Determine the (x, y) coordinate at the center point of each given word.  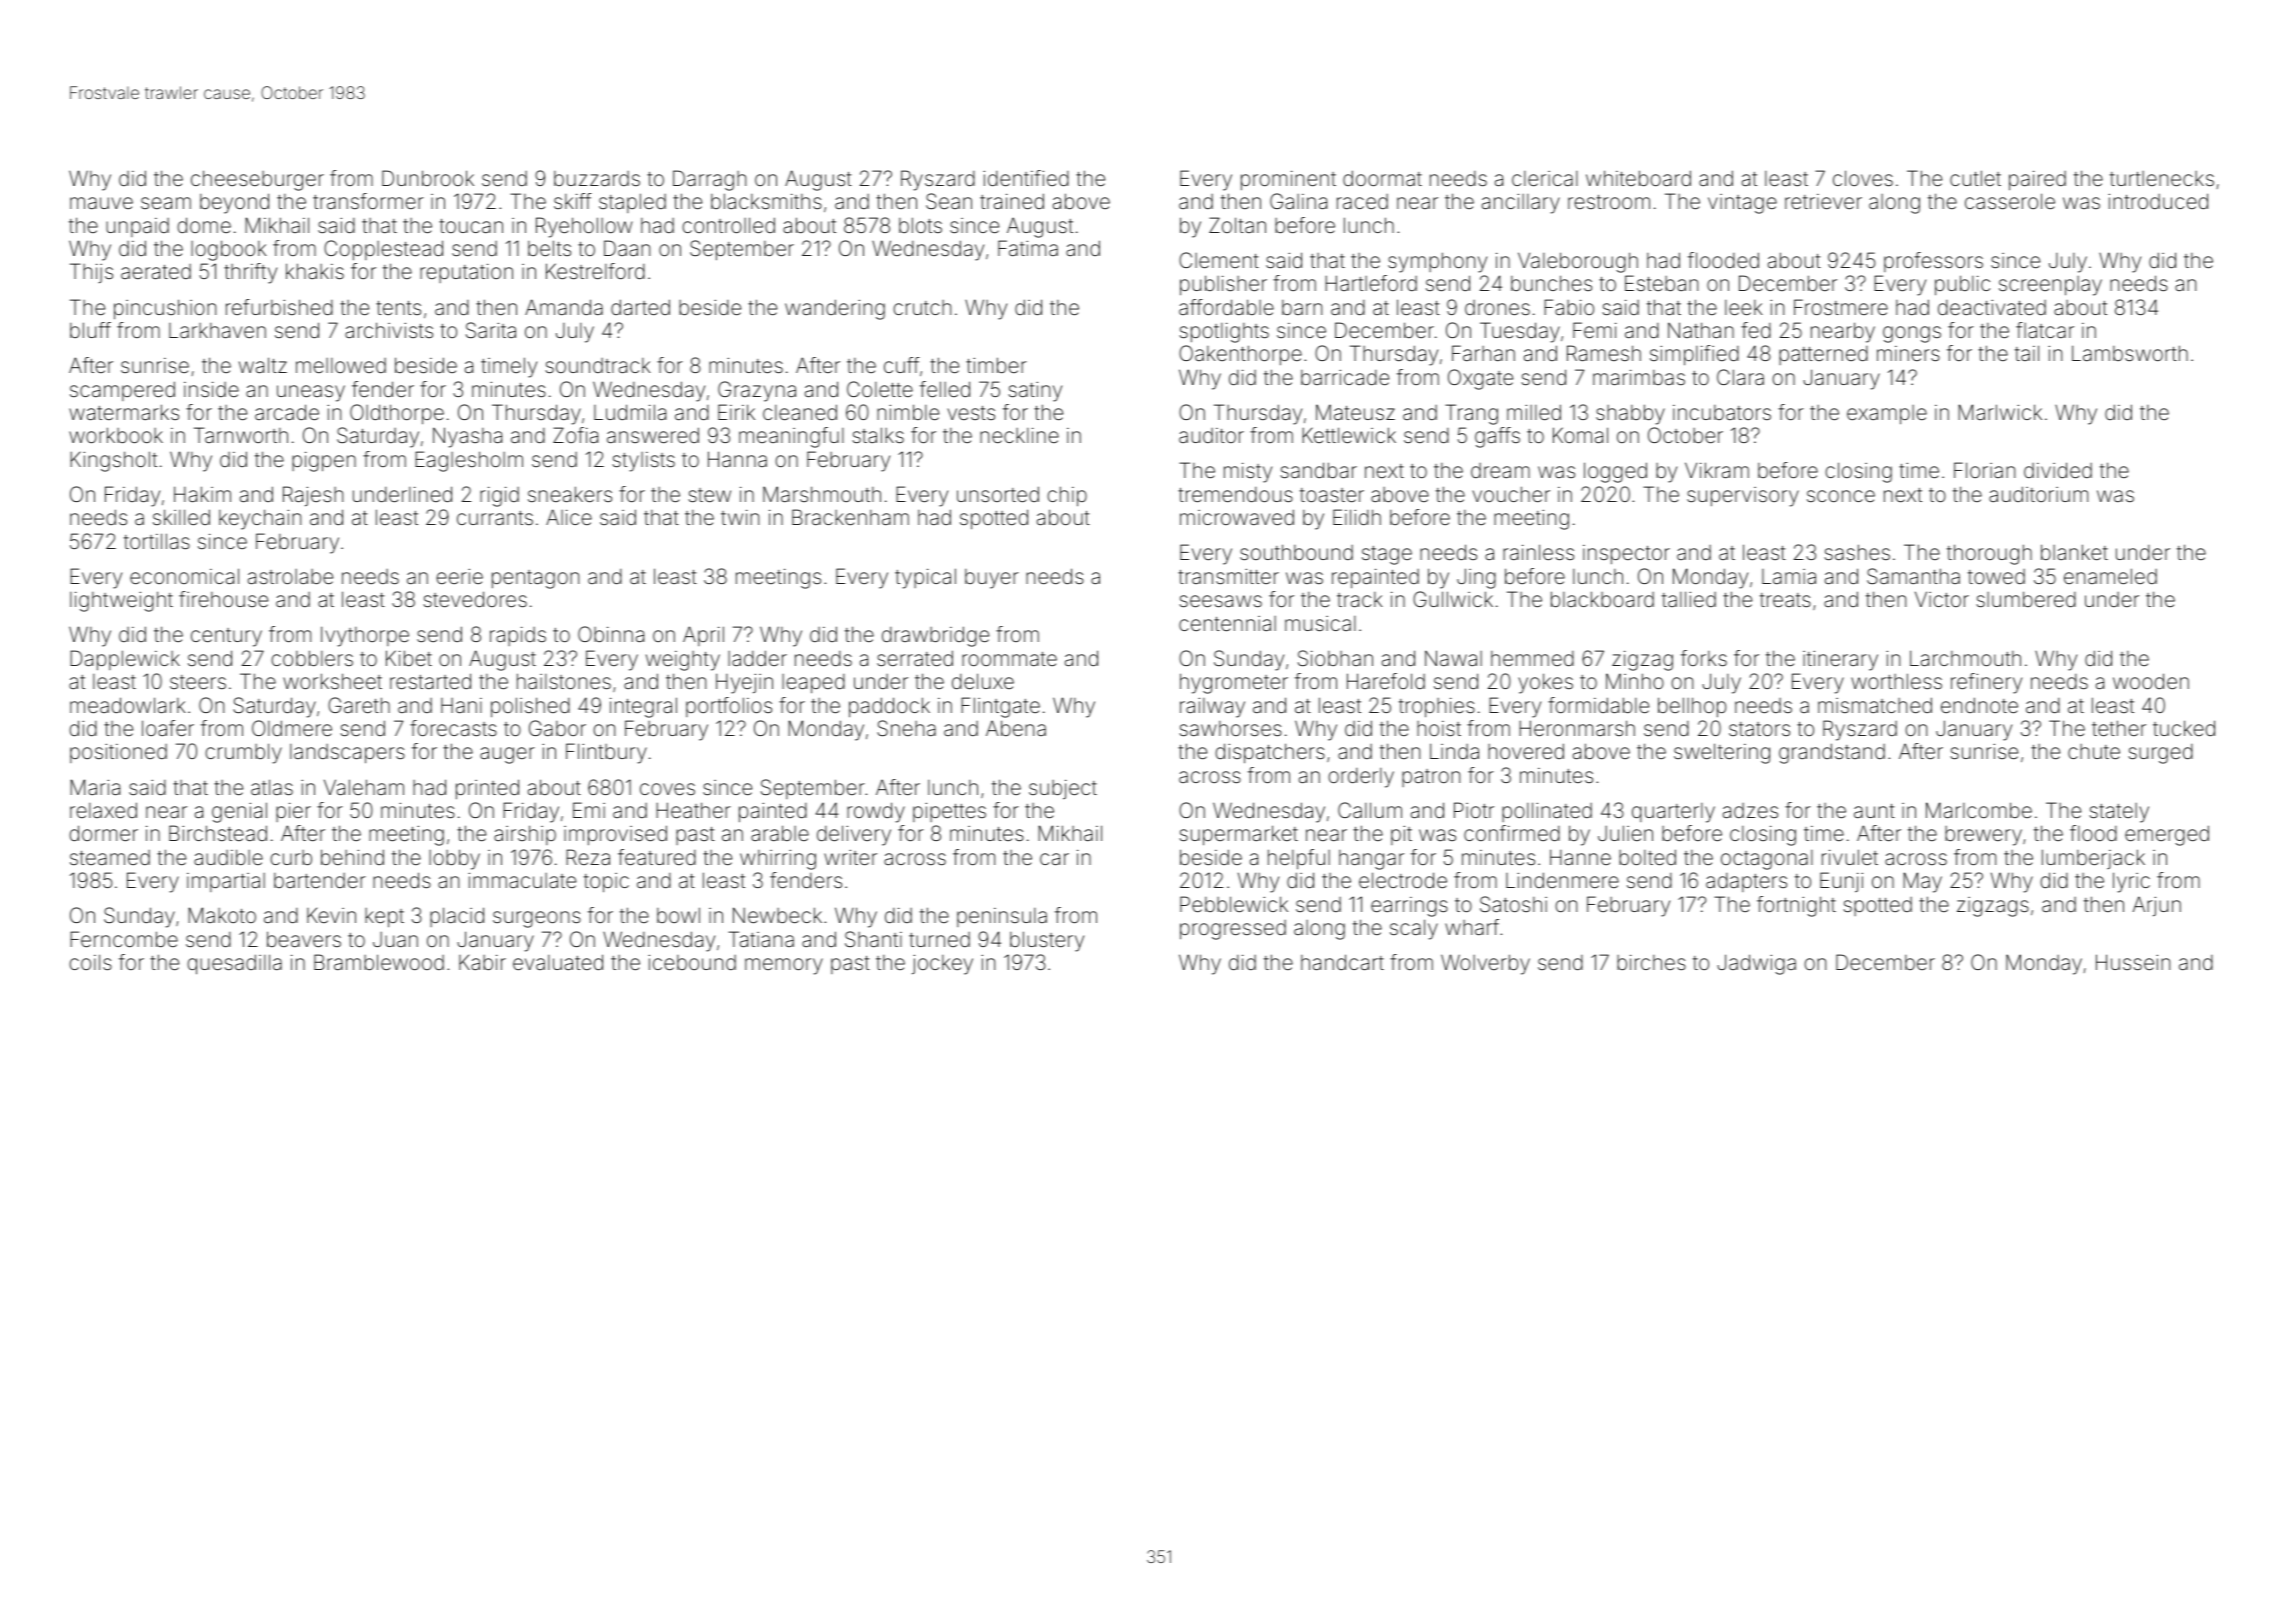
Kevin (331, 915)
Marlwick (2000, 412)
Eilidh (1357, 517)
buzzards (597, 178)
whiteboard (1638, 178)
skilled (181, 517)
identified (1026, 178)
